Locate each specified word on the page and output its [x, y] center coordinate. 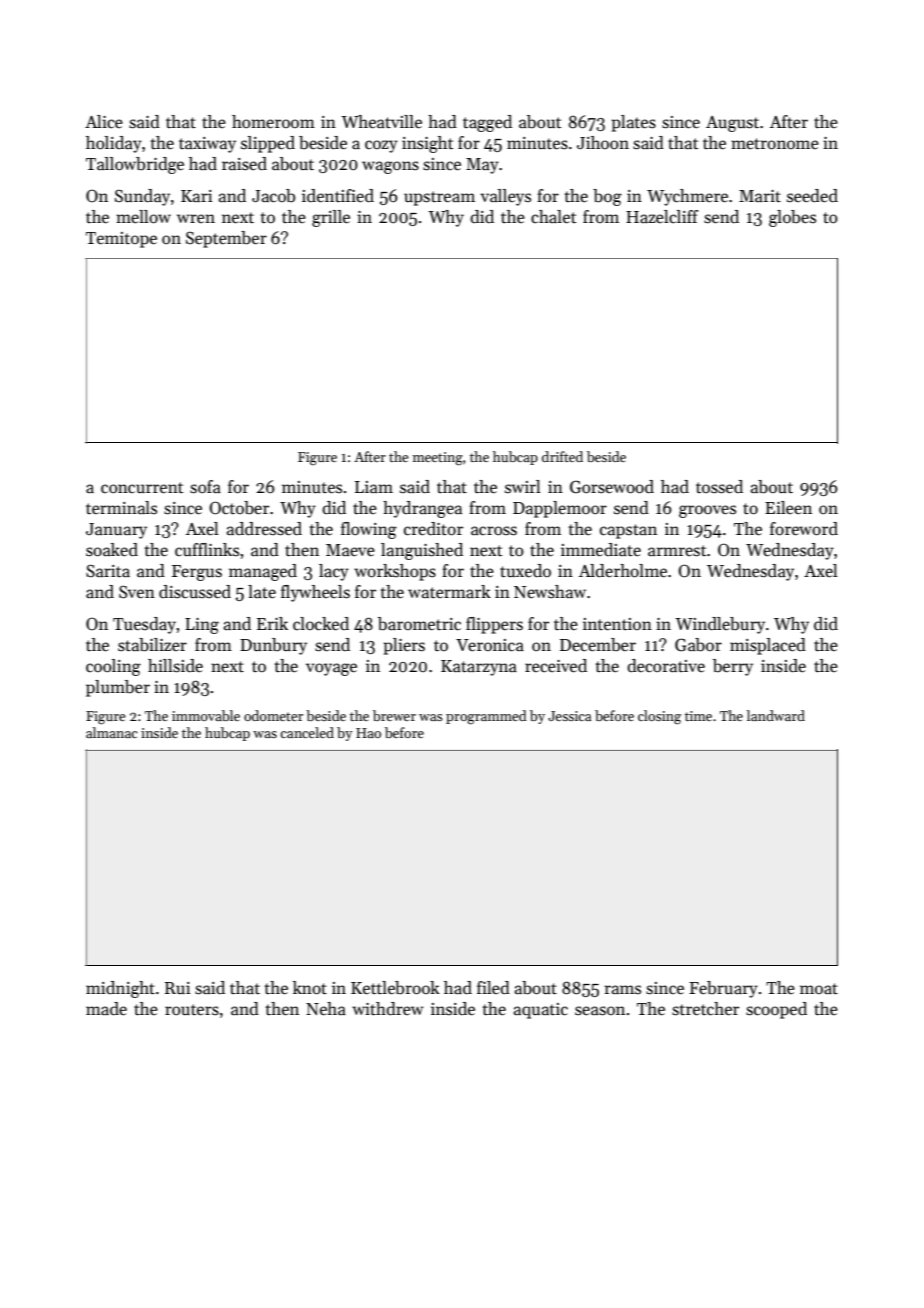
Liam [374, 487]
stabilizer [152, 645]
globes [792, 218]
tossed [719, 487]
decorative [666, 666]
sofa [205, 487]
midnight [120, 989]
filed [493, 988]
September [226, 239]
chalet [553, 217]
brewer [394, 715]
